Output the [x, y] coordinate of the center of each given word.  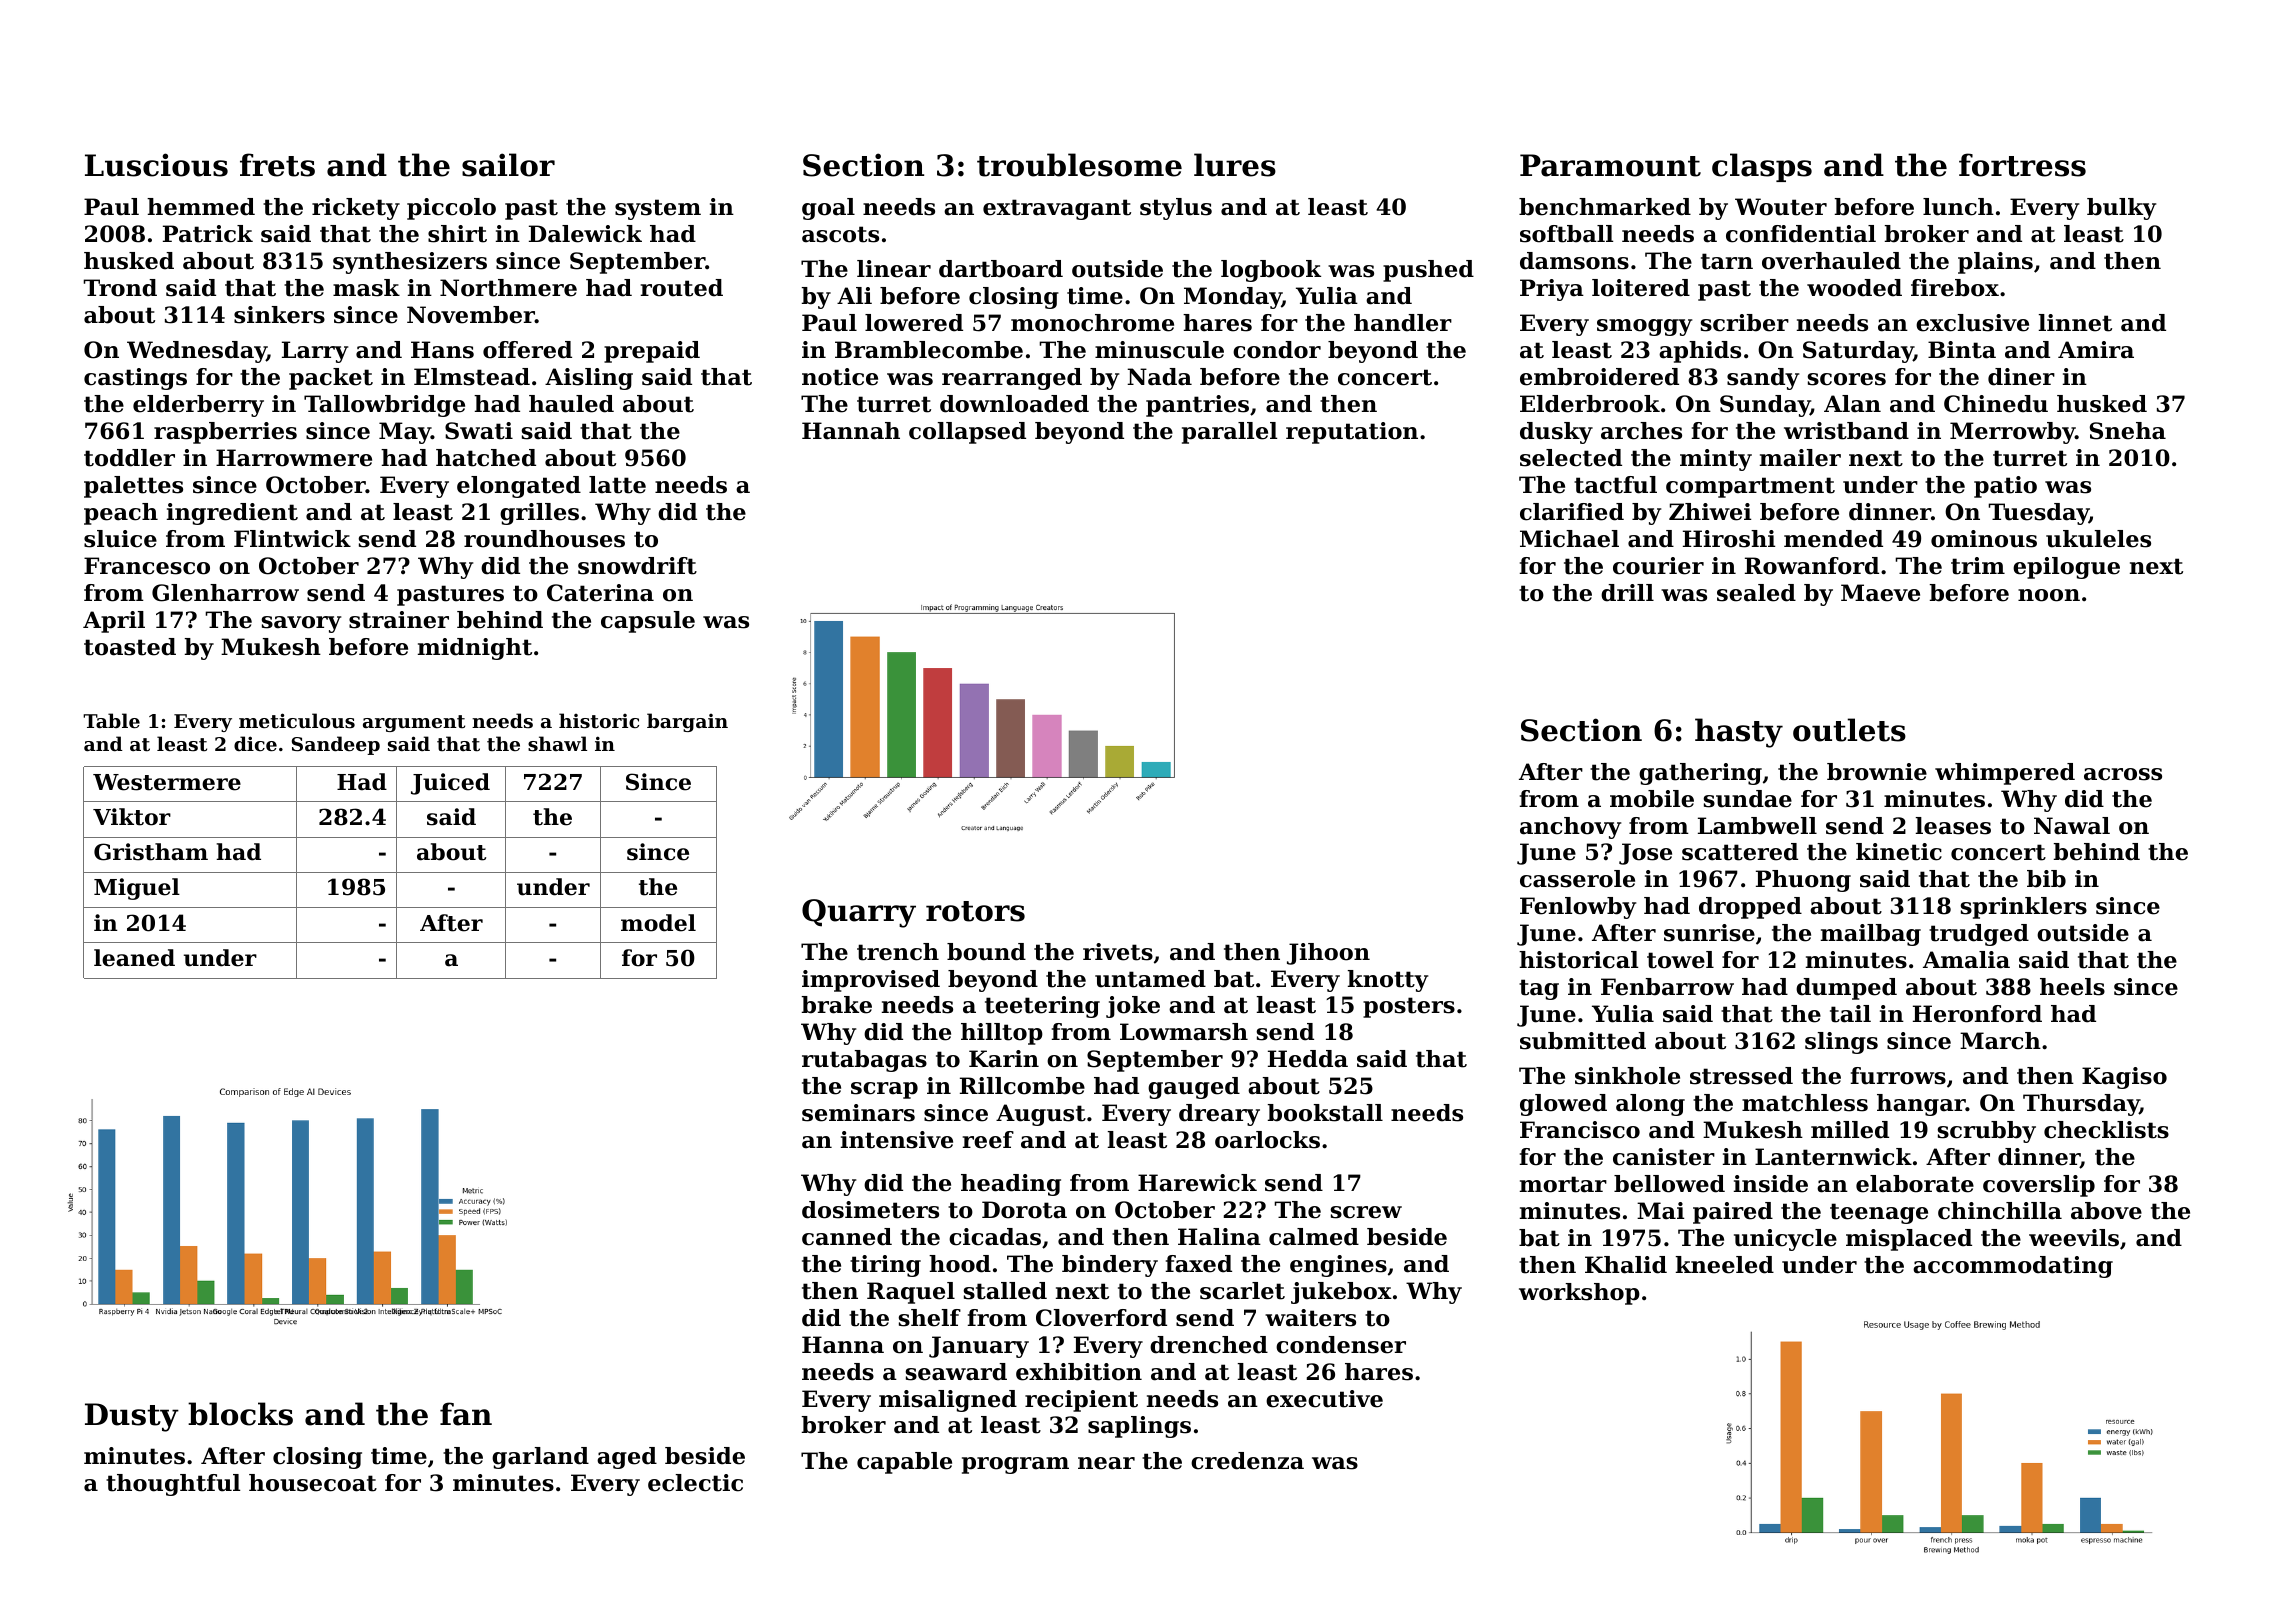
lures [1235, 165]
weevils [2074, 1238]
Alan [1852, 404]
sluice [120, 539]
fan [466, 1414]
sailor [508, 165]
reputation [1352, 433]
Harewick [1197, 1183]
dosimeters [870, 1210]
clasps [1762, 167]
